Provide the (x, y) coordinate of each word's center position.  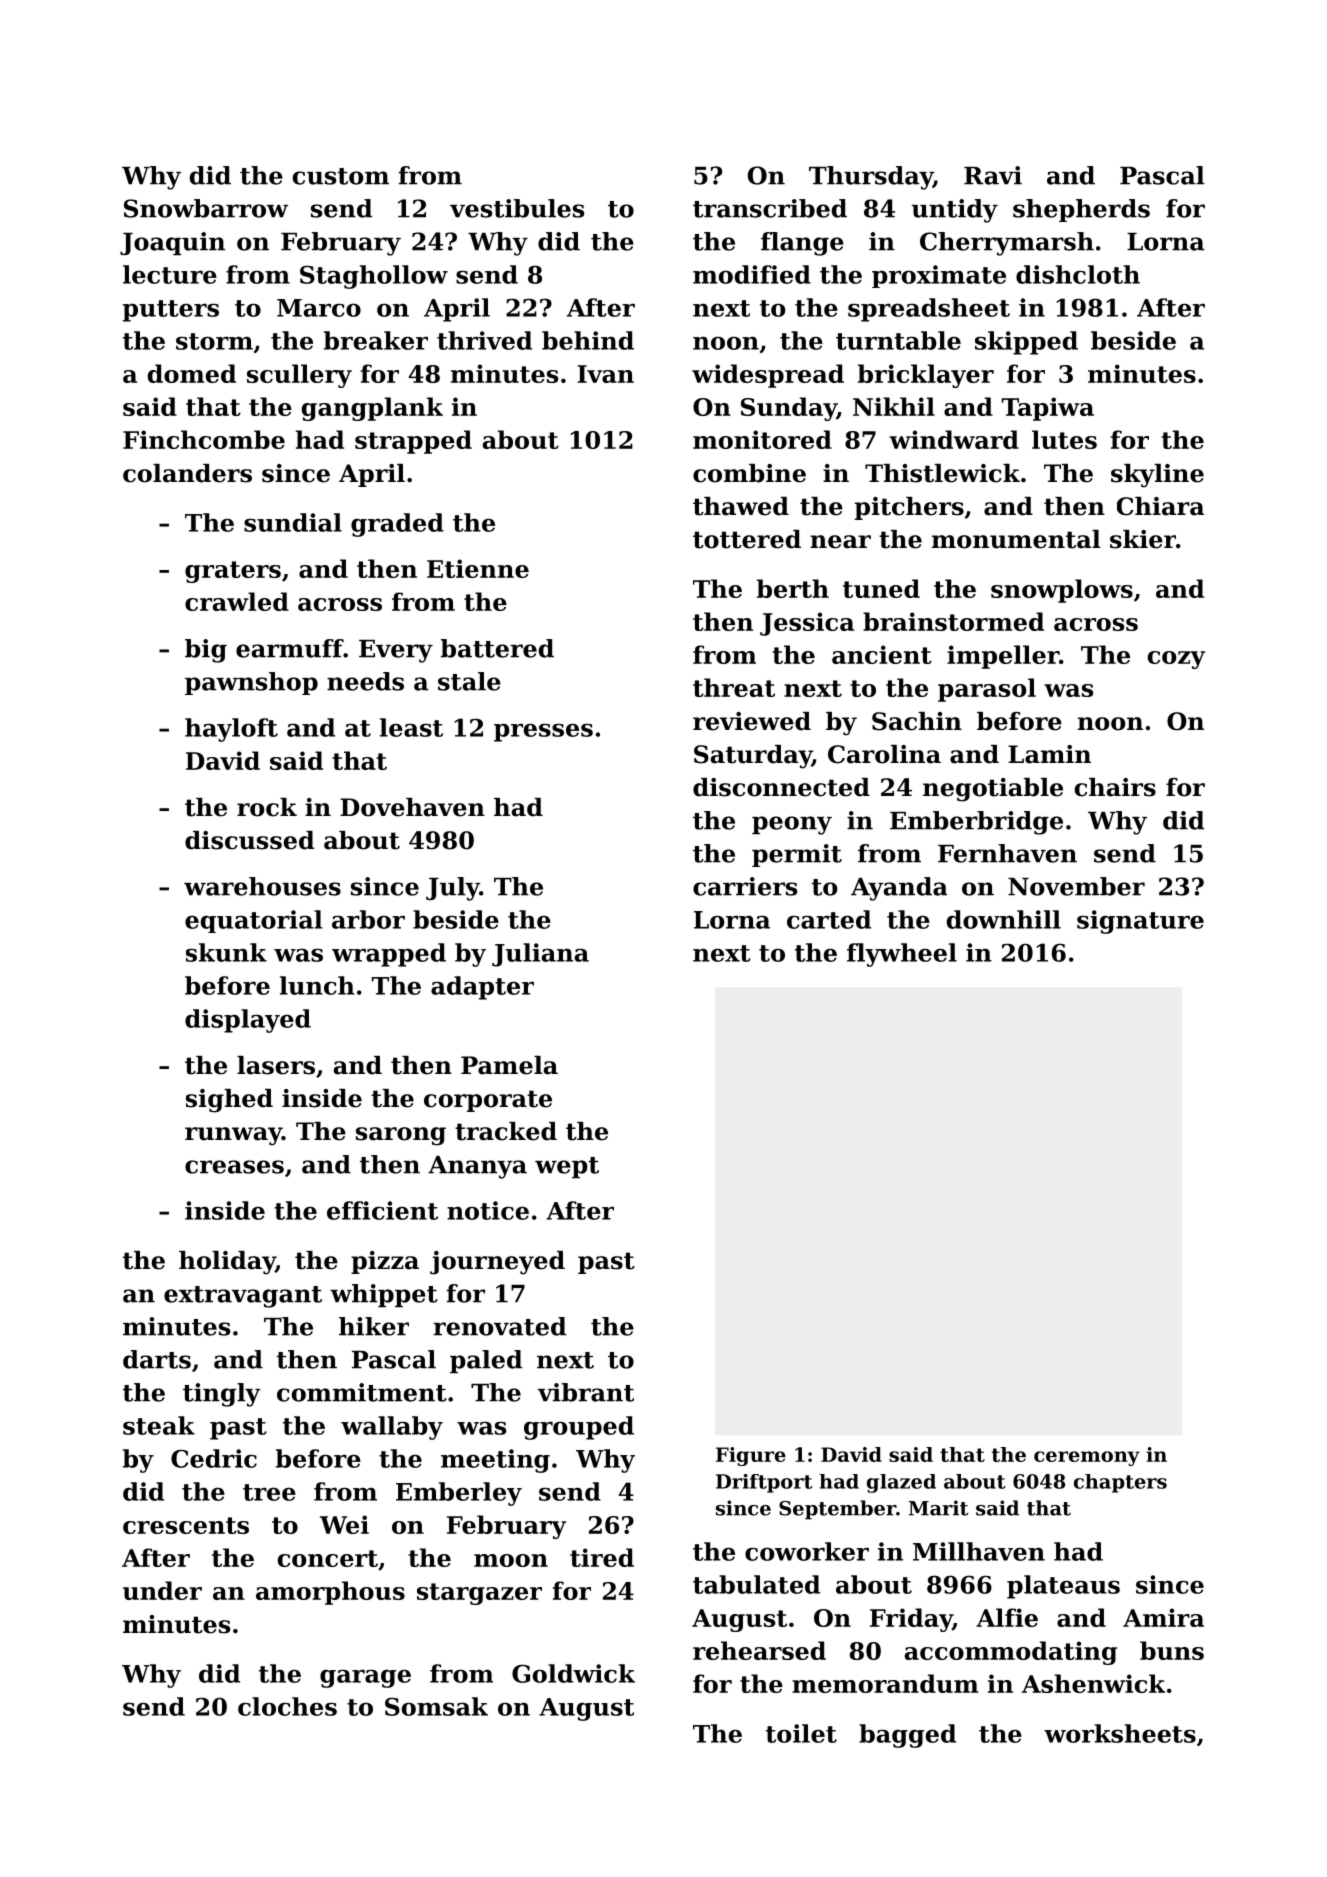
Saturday (753, 757)
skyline (1157, 476)
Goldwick (573, 1673)
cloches (287, 1706)
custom (341, 176)
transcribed (770, 208)
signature (1140, 922)
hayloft (231, 730)
